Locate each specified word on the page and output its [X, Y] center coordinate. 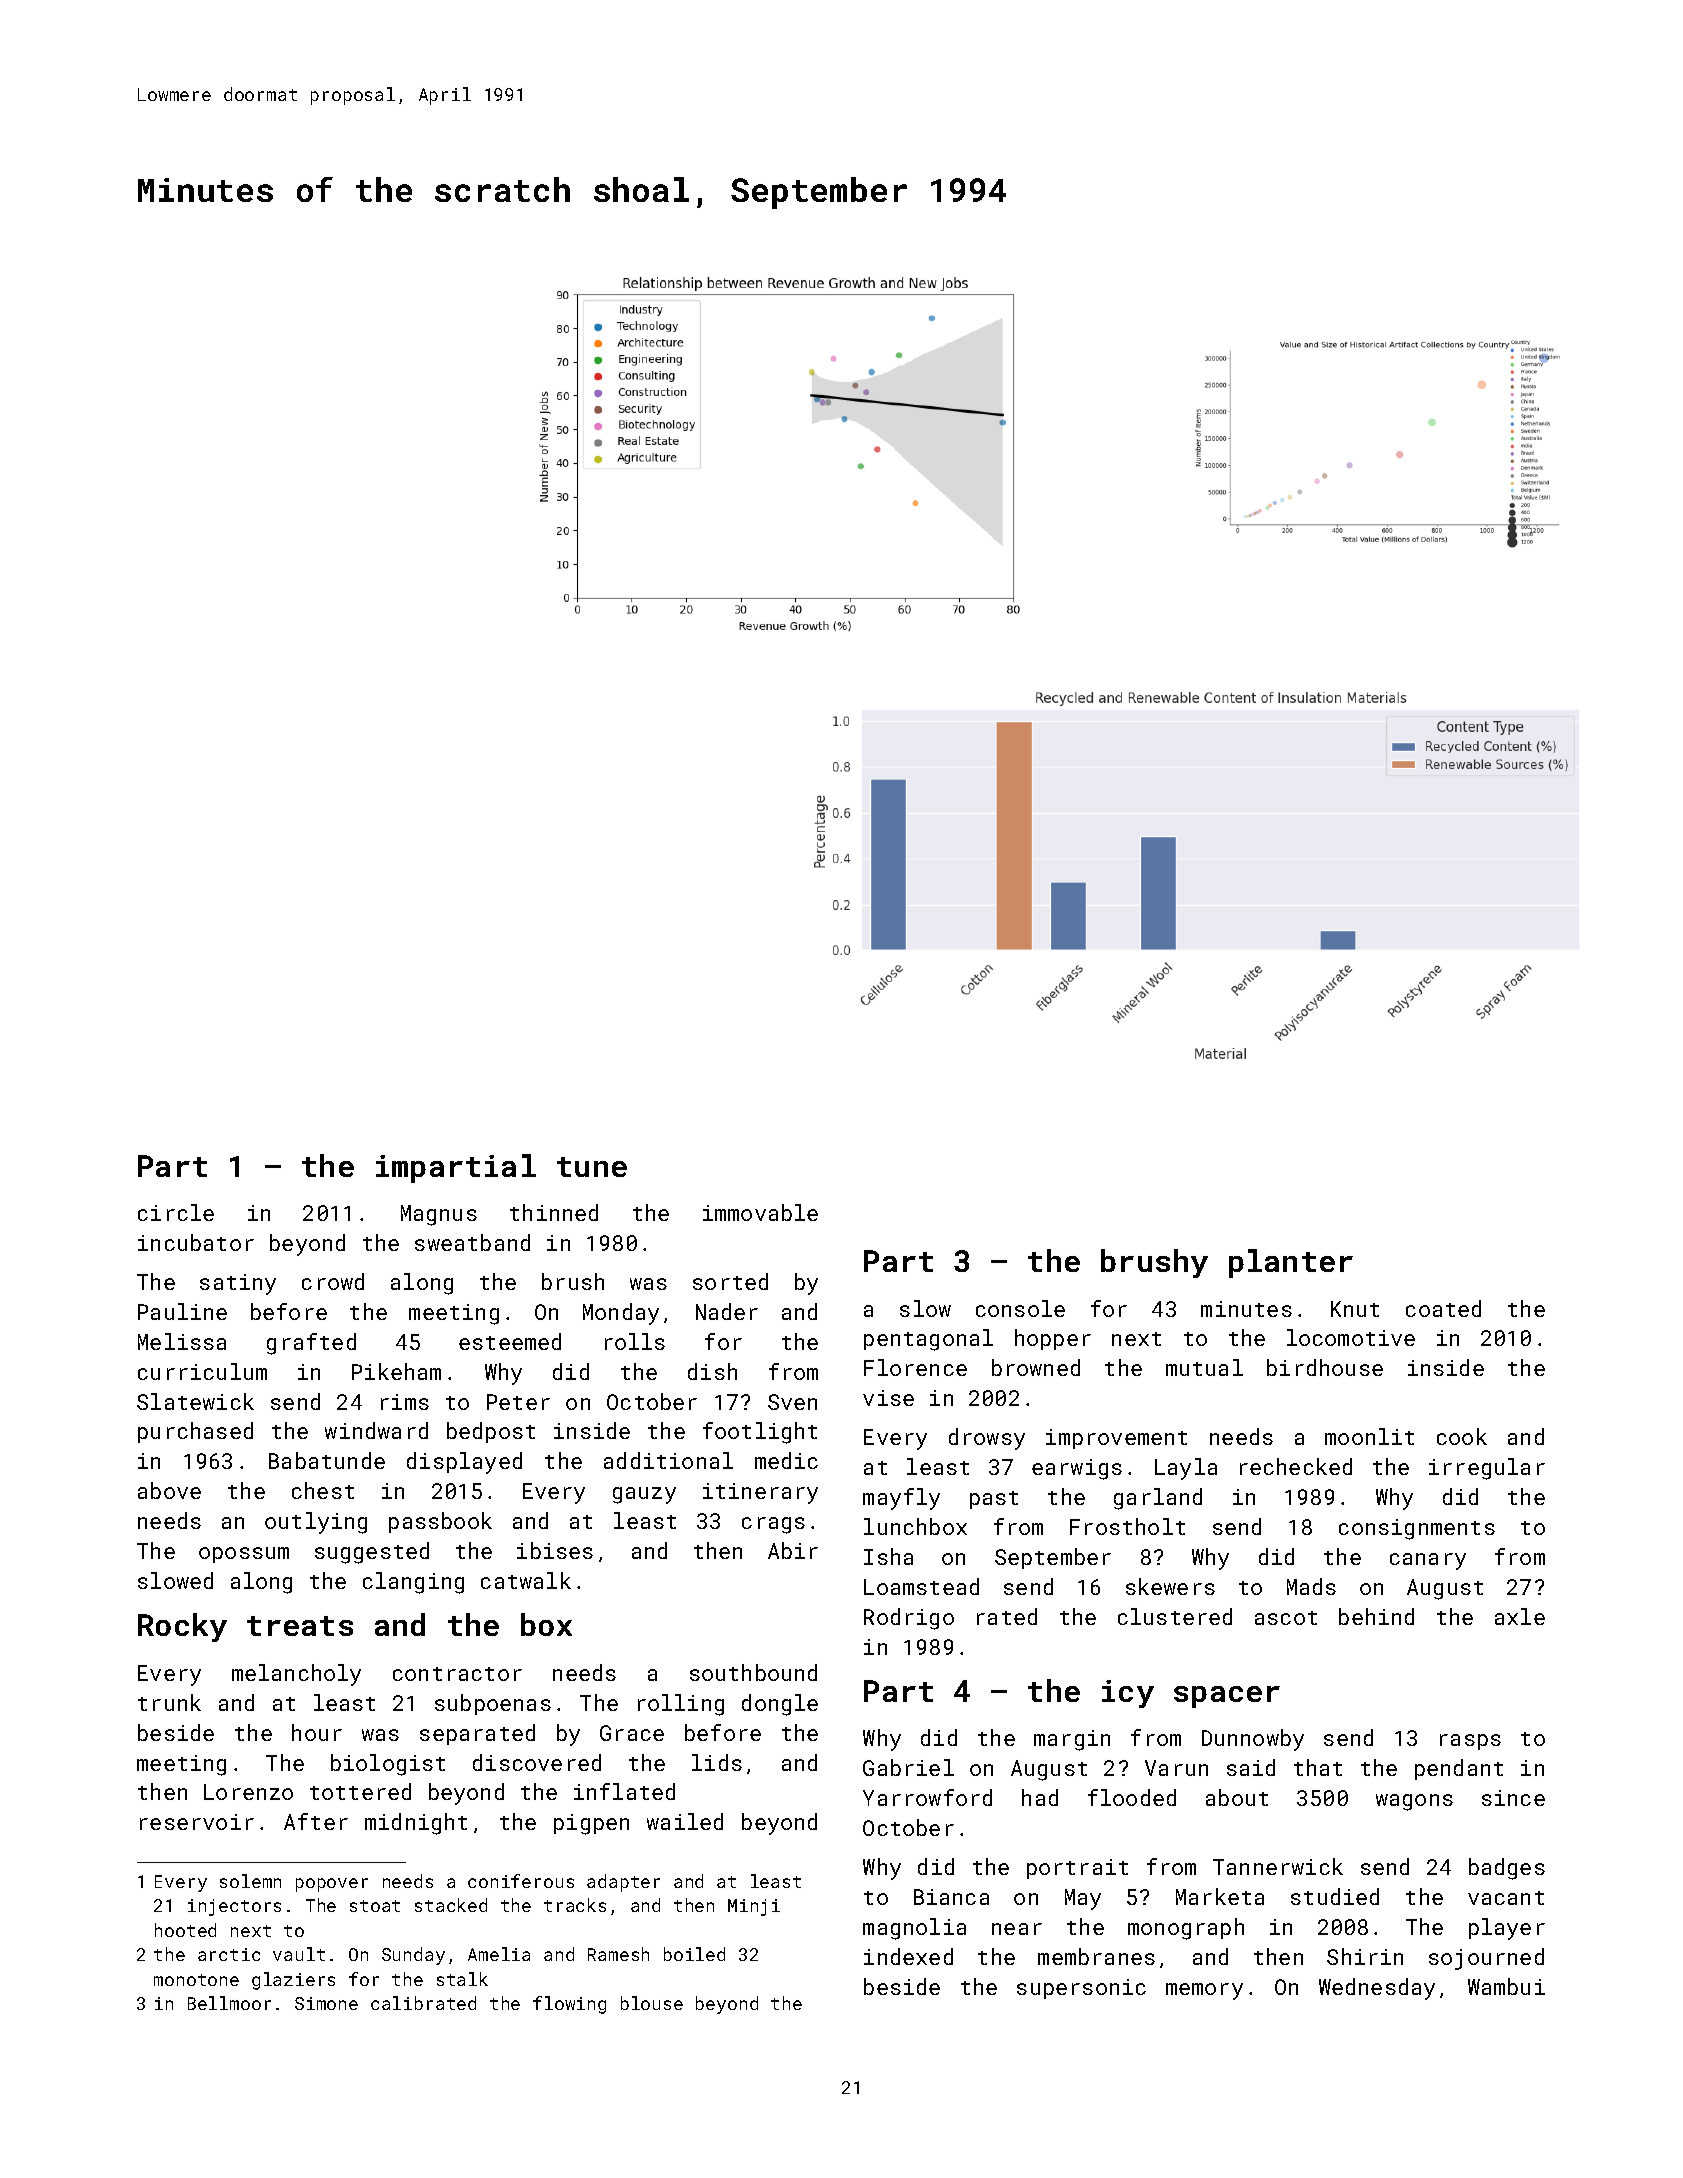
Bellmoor [229, 2003]
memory [1204, 1991]
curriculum [202, 1371]
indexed [908, 1956]
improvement [1116, 1439]
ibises [555, 1550]
